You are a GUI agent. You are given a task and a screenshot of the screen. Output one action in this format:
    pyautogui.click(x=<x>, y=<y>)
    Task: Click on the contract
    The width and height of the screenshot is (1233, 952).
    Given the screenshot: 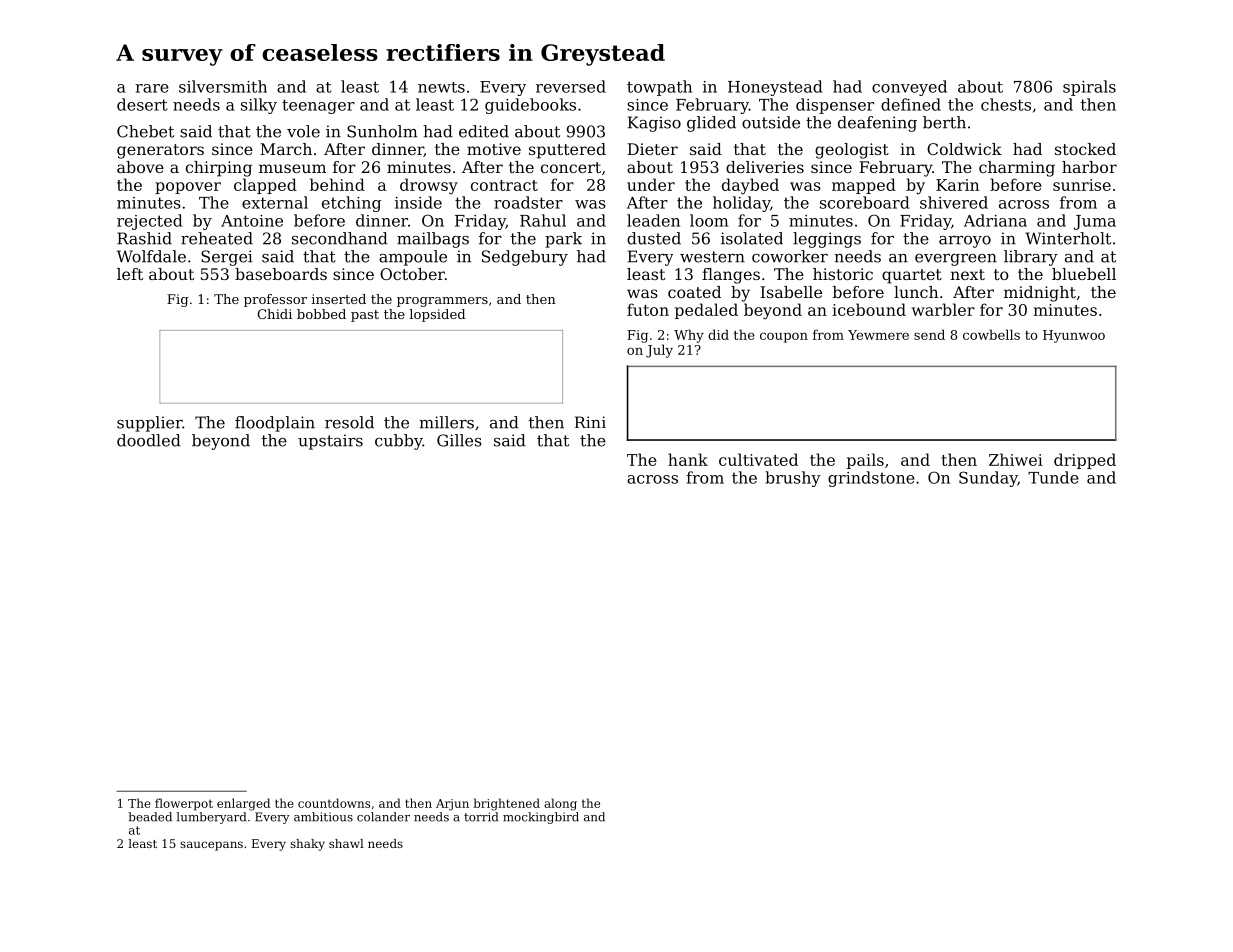 What is the action you would take?
    pyautogui.click(x=504, y=185)
